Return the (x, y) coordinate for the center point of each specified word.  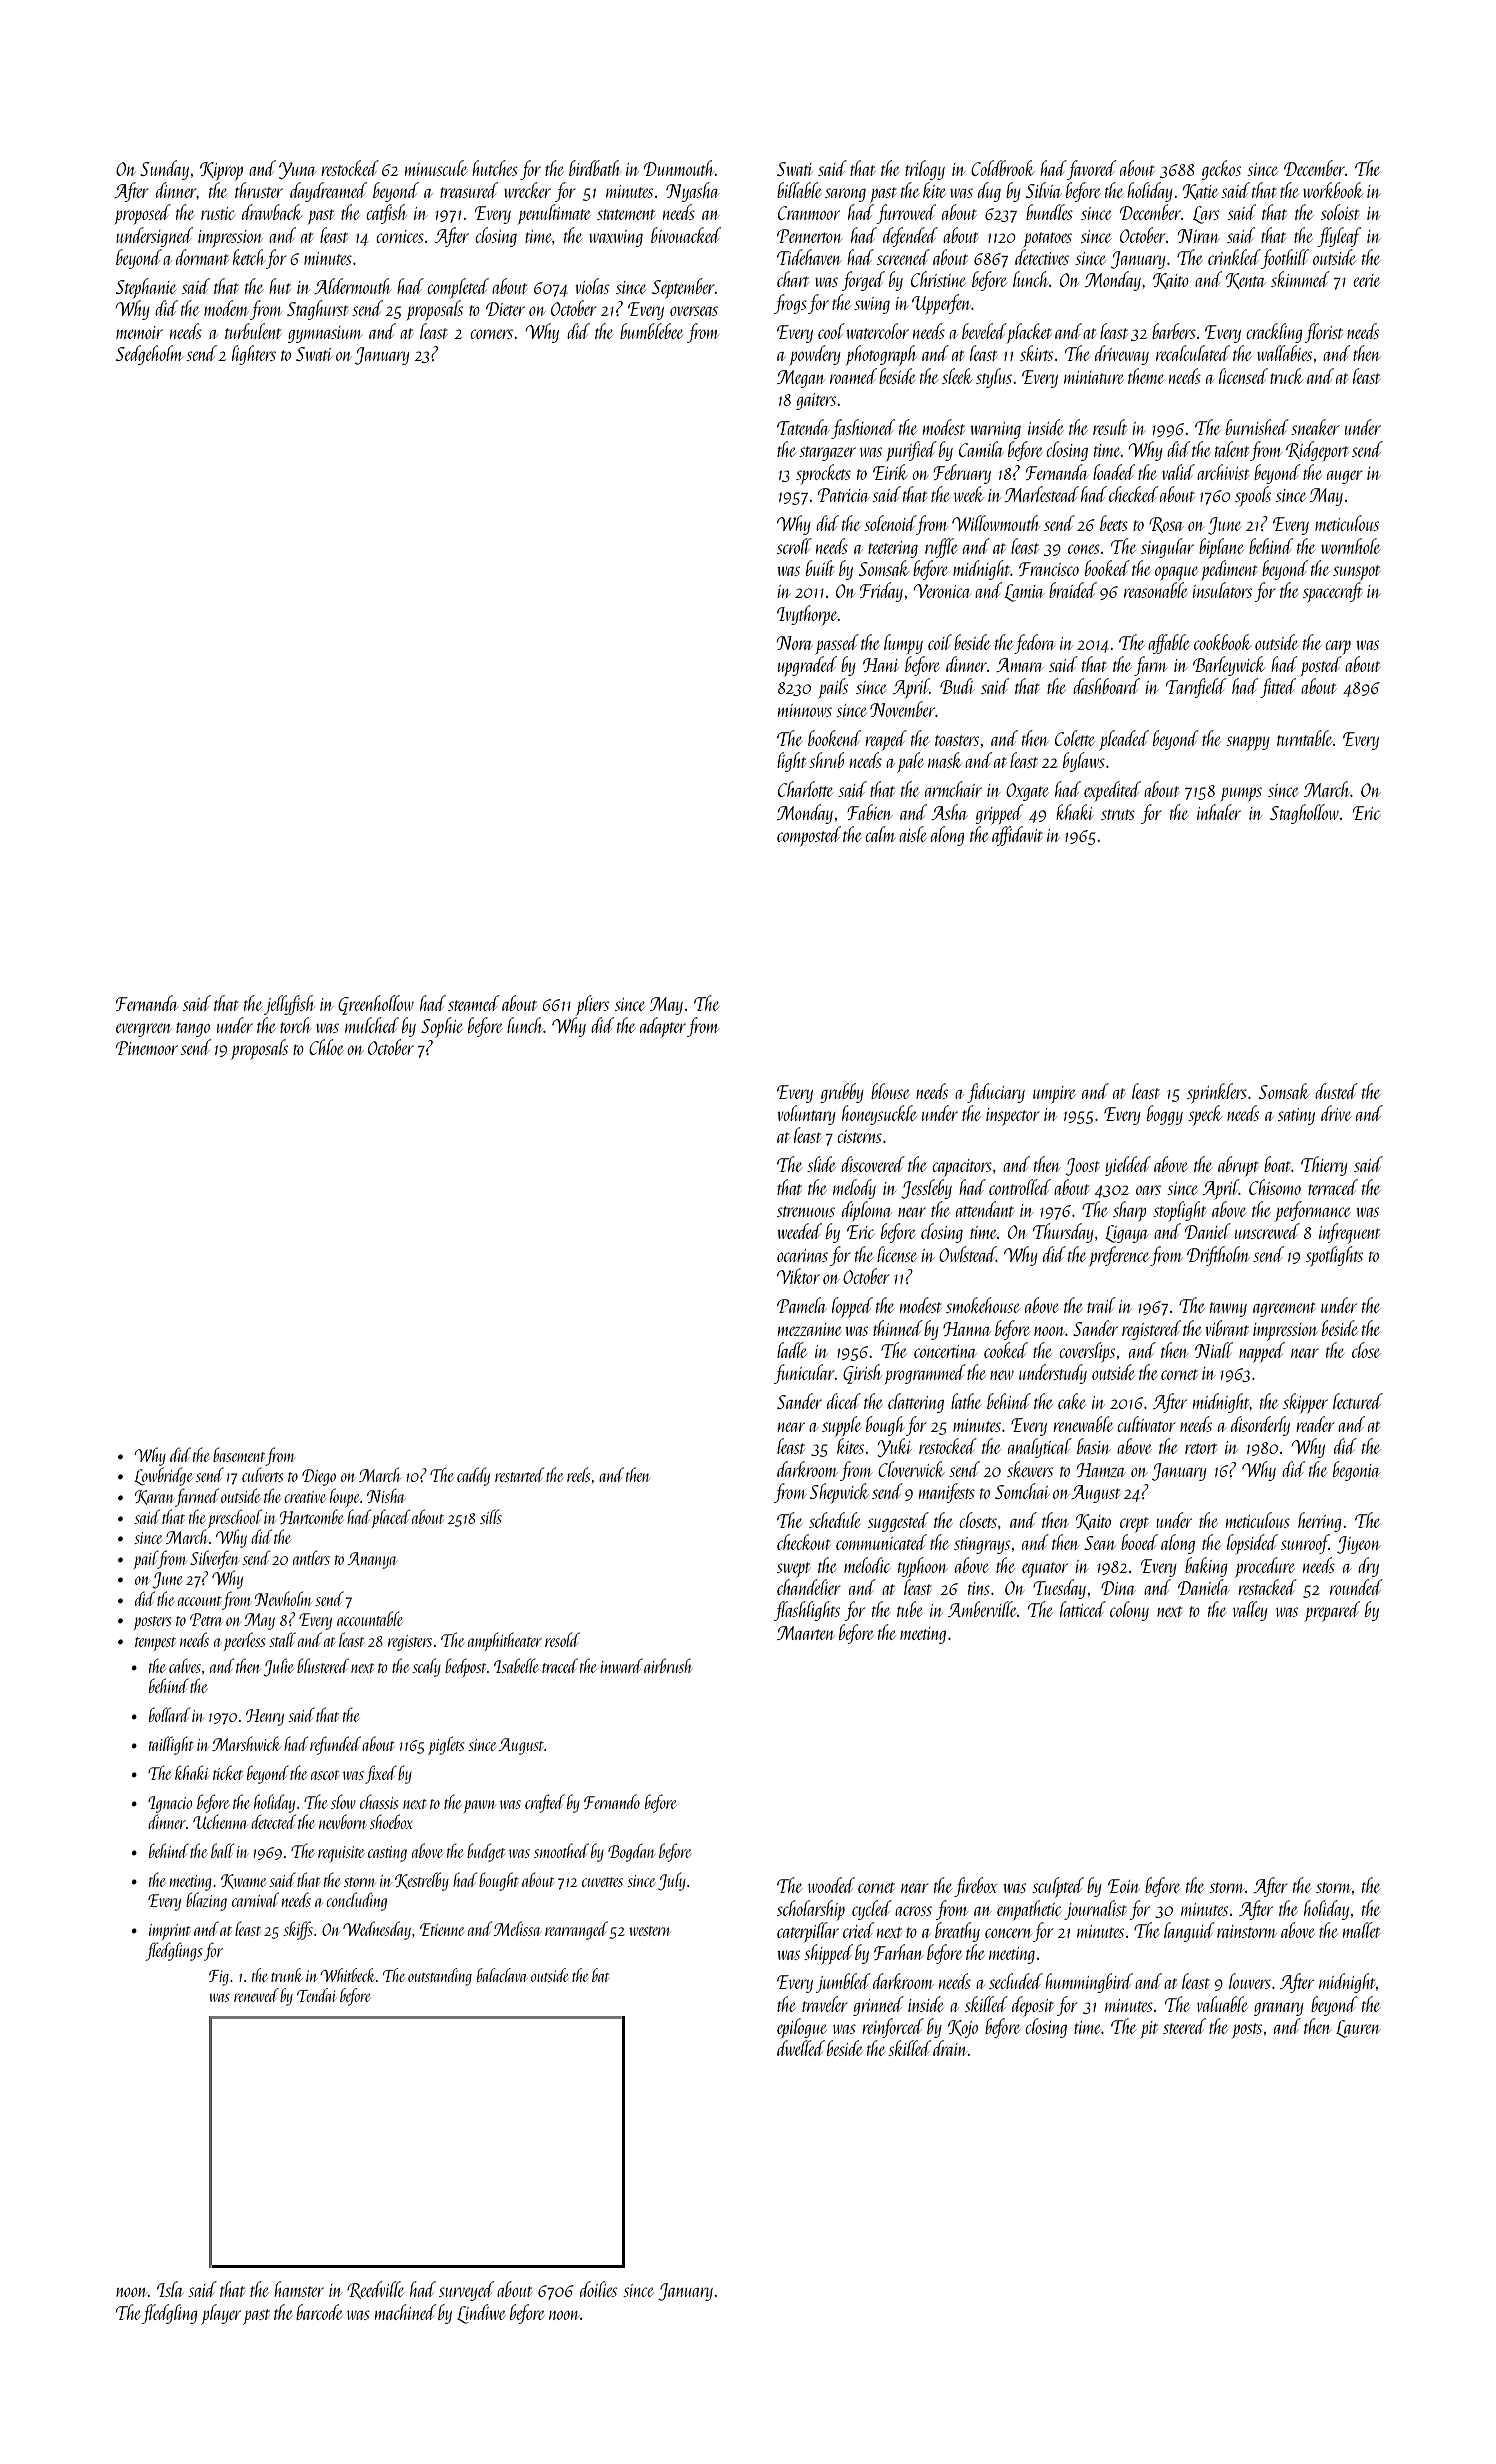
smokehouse (982, 1305)
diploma (866, 1211)
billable (799, 190)
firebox (975, 1887)
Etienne (442, 1929)
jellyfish (289, 1005)
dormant (202, 257)
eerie (1366, 280)
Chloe (326, 1047)
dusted (1336, 1091)
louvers (1250, 1981)
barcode (319, 2312)
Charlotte (805, 789)
